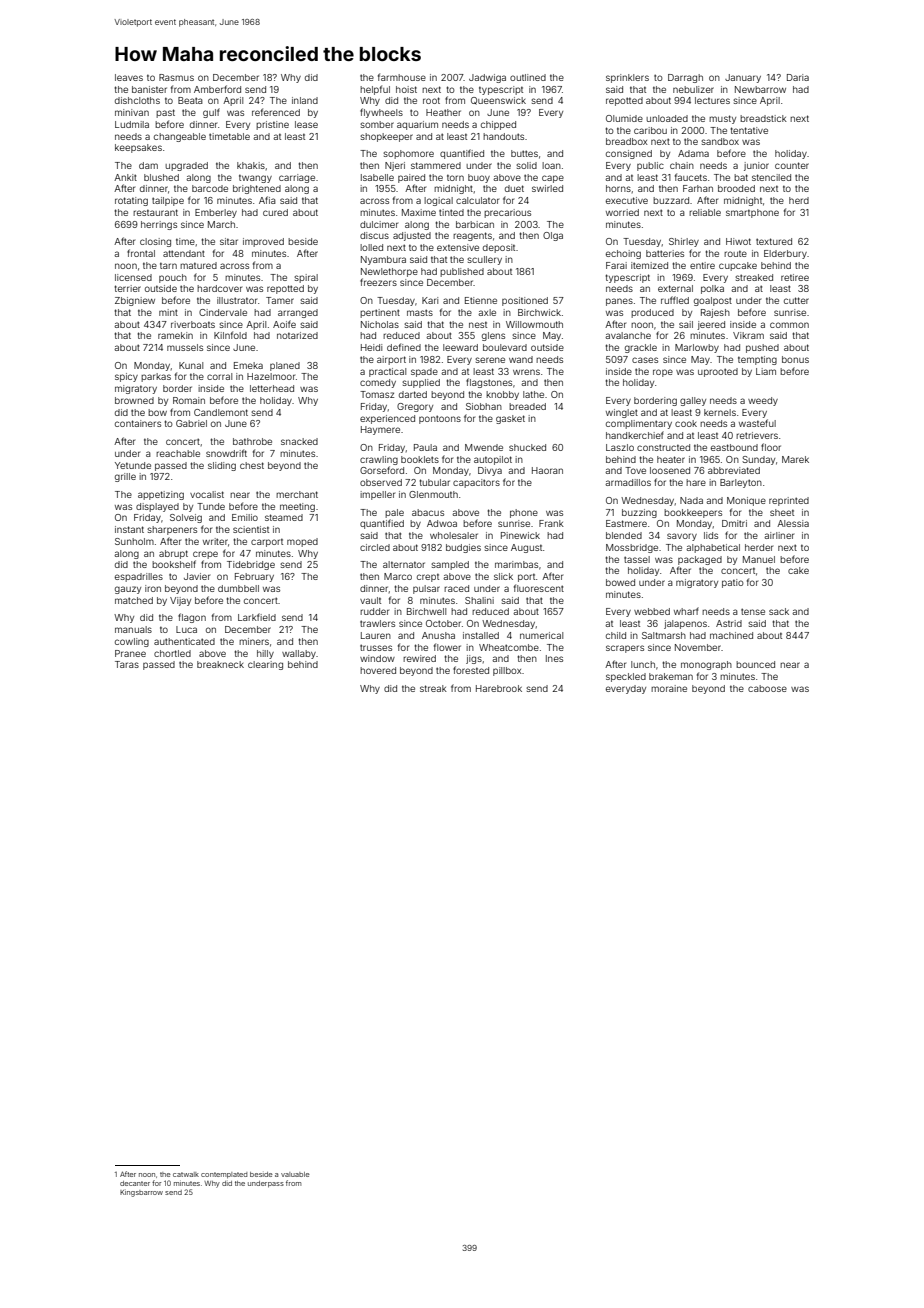 The width and height of the screenshot is (924, 1308). Describe the element at coordinates (217, 89) in the screenshot. I see `Amberford` at that location.
